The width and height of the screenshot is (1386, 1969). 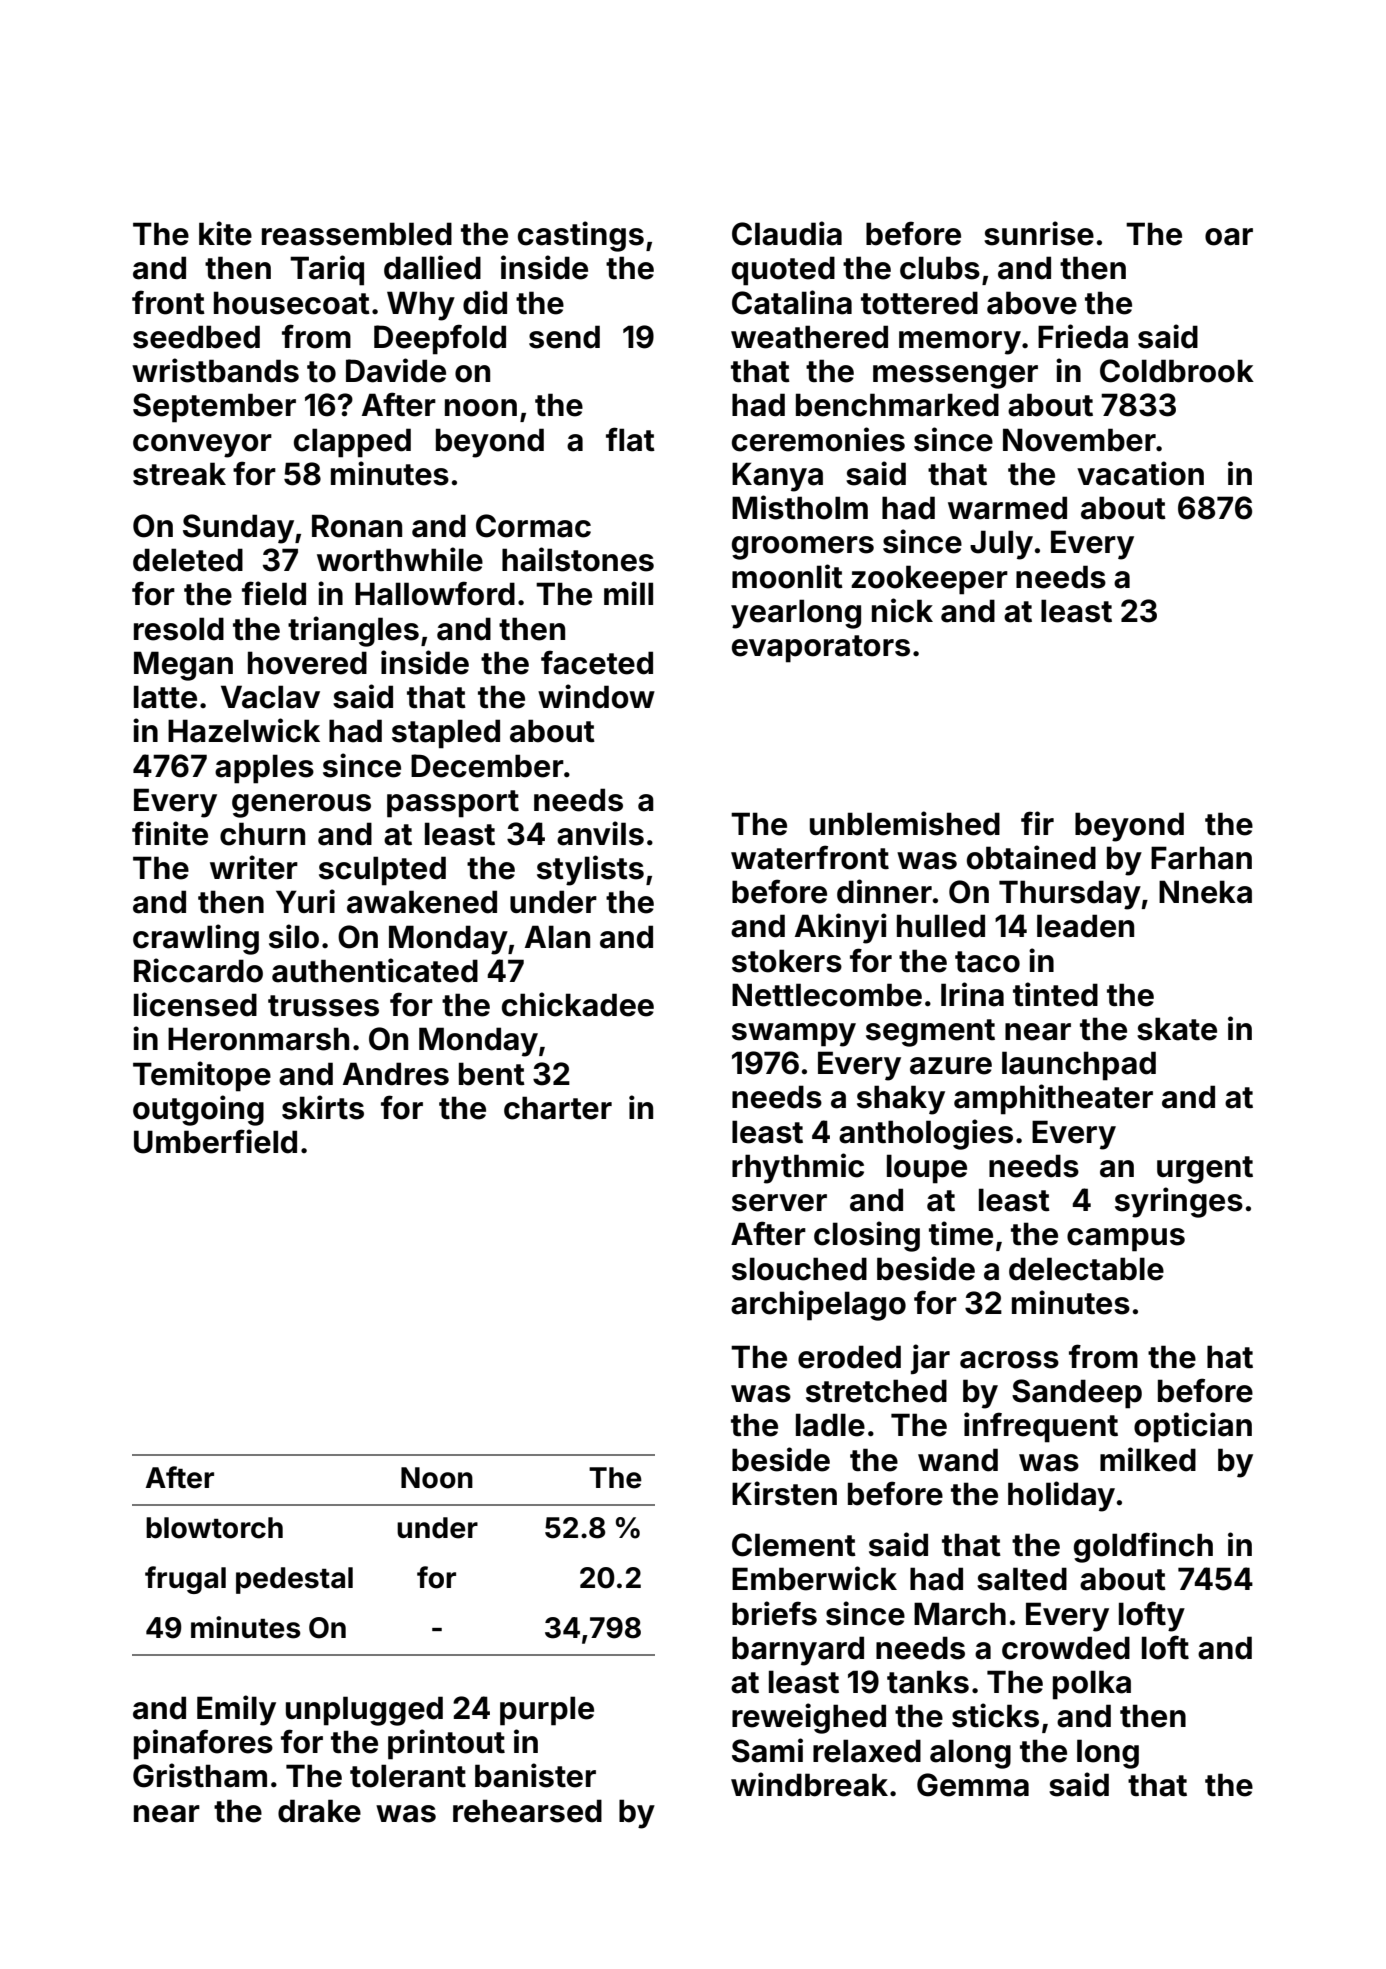 I want to click on purple, so click(x=547, y=1711).
